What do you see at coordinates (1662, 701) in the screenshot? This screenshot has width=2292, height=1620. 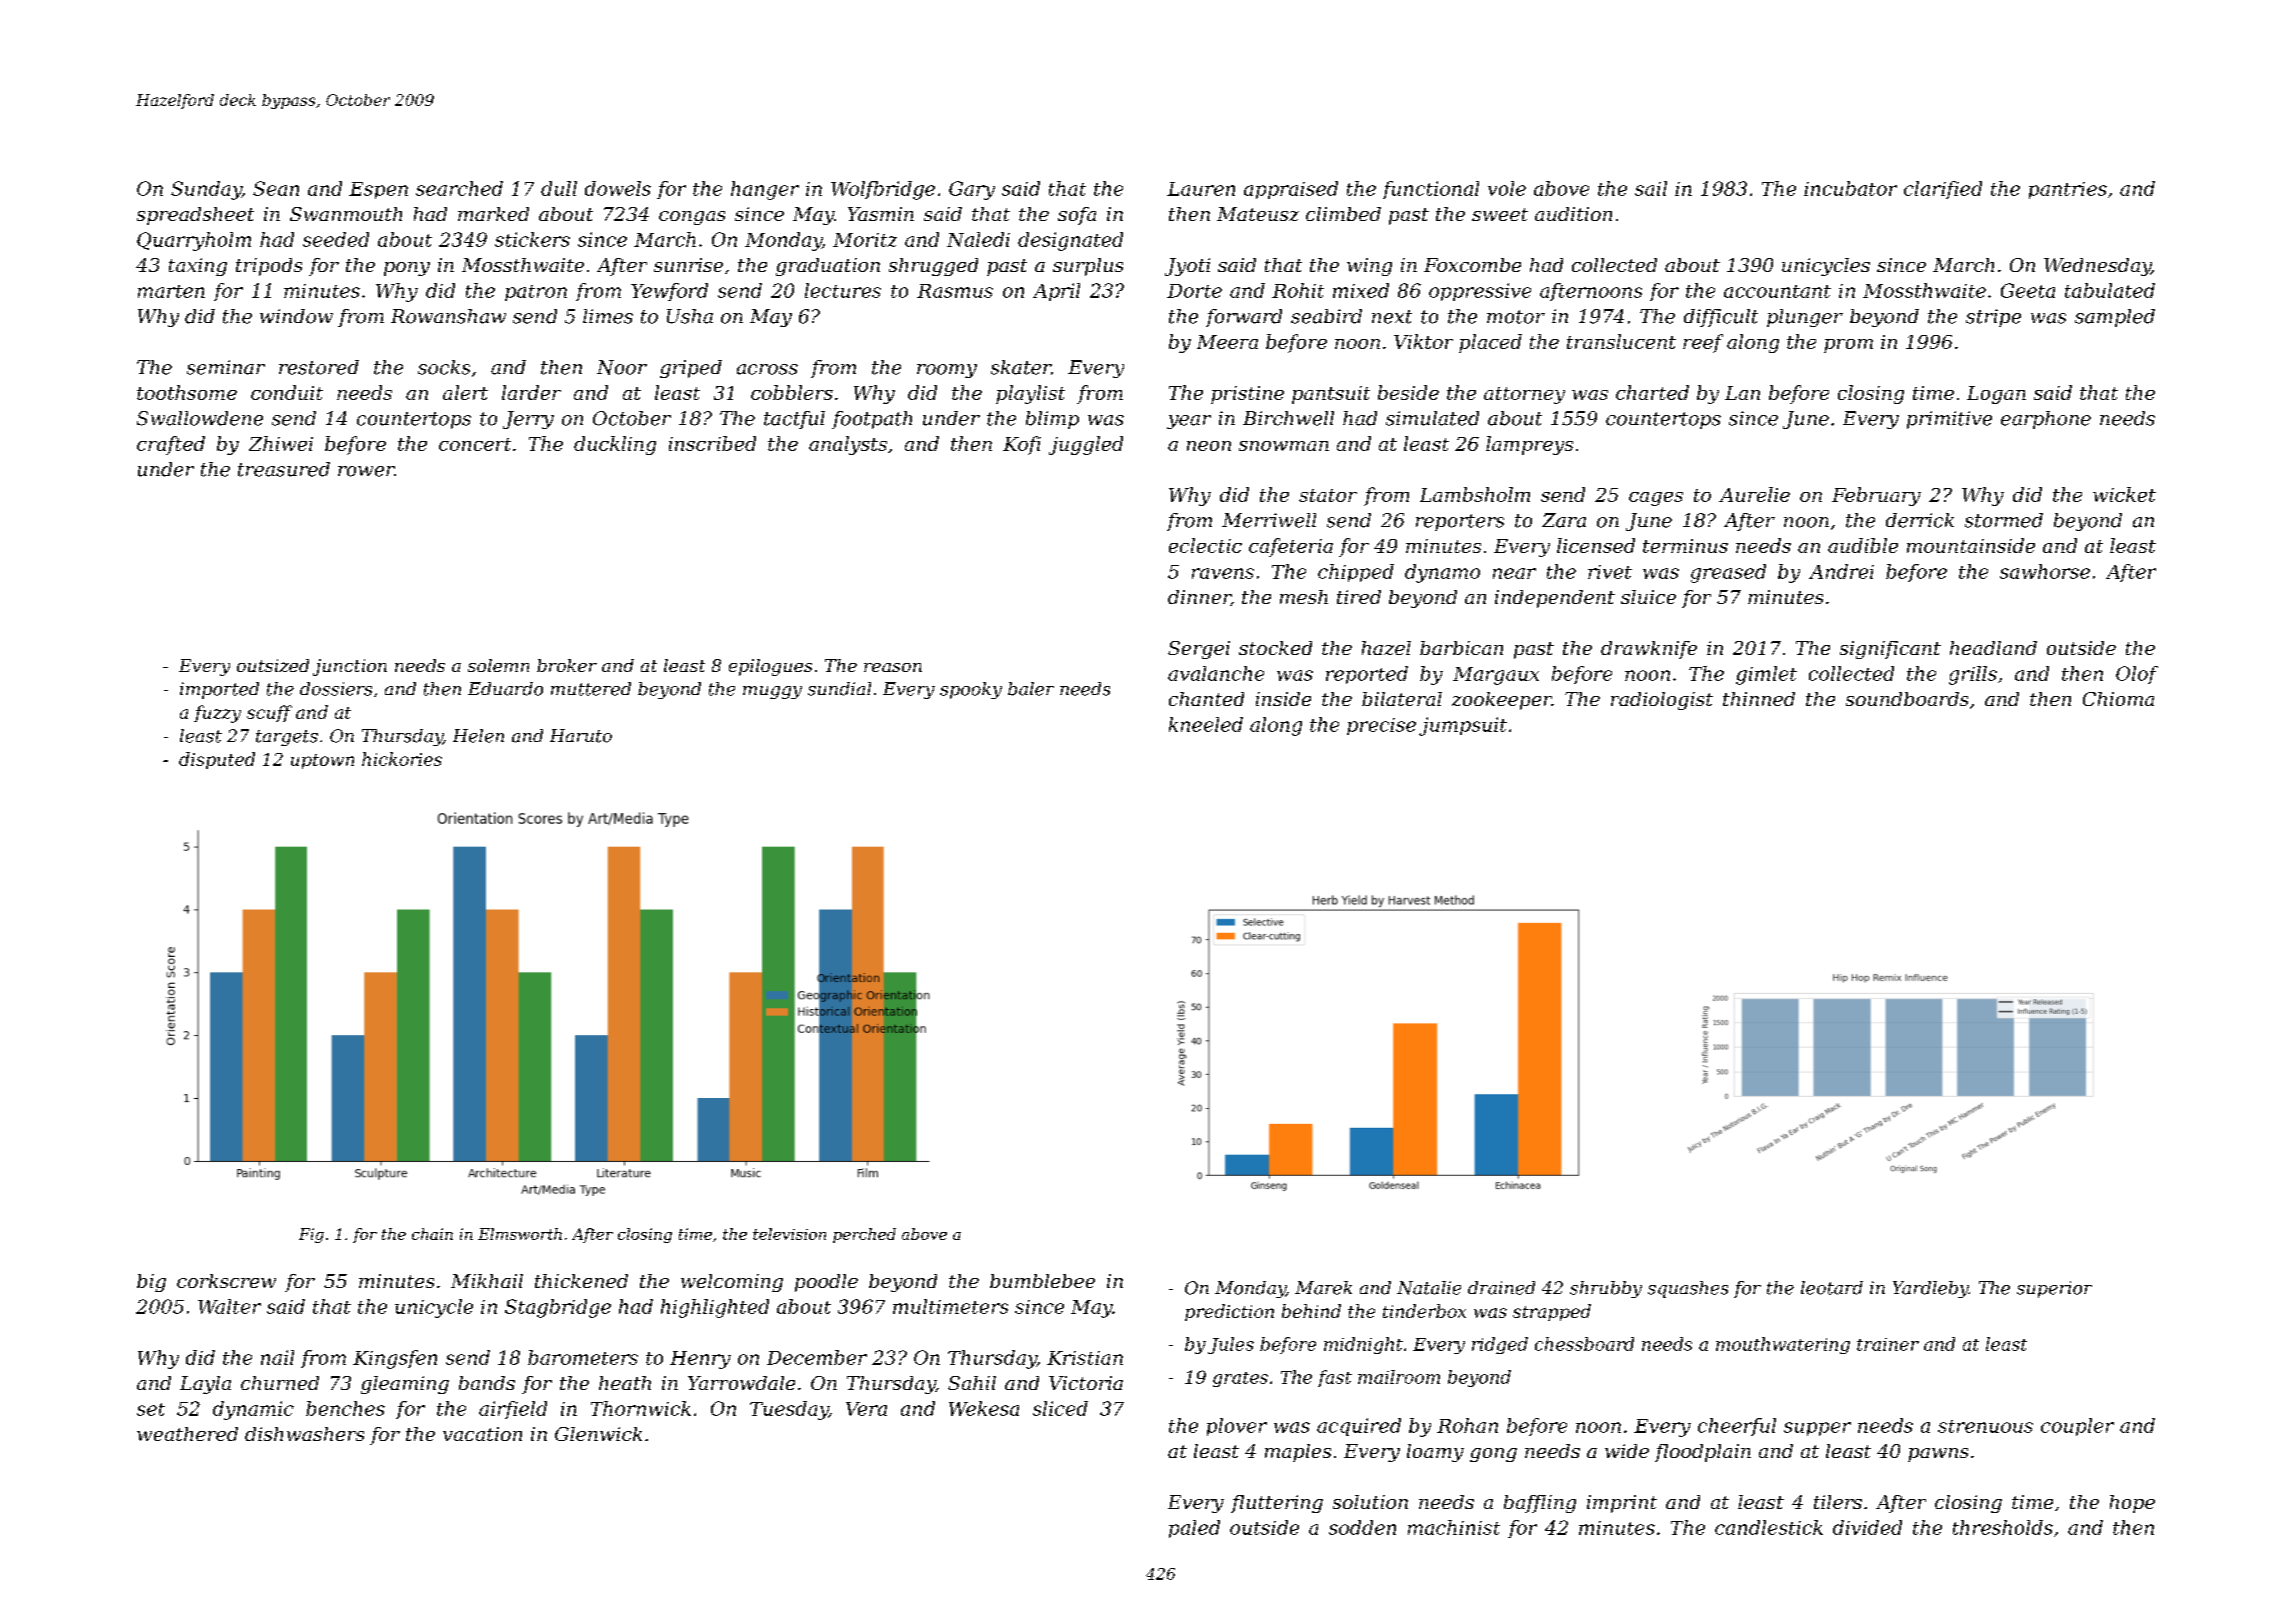 I see `radiologist` at bounding box center [1662, 701].
